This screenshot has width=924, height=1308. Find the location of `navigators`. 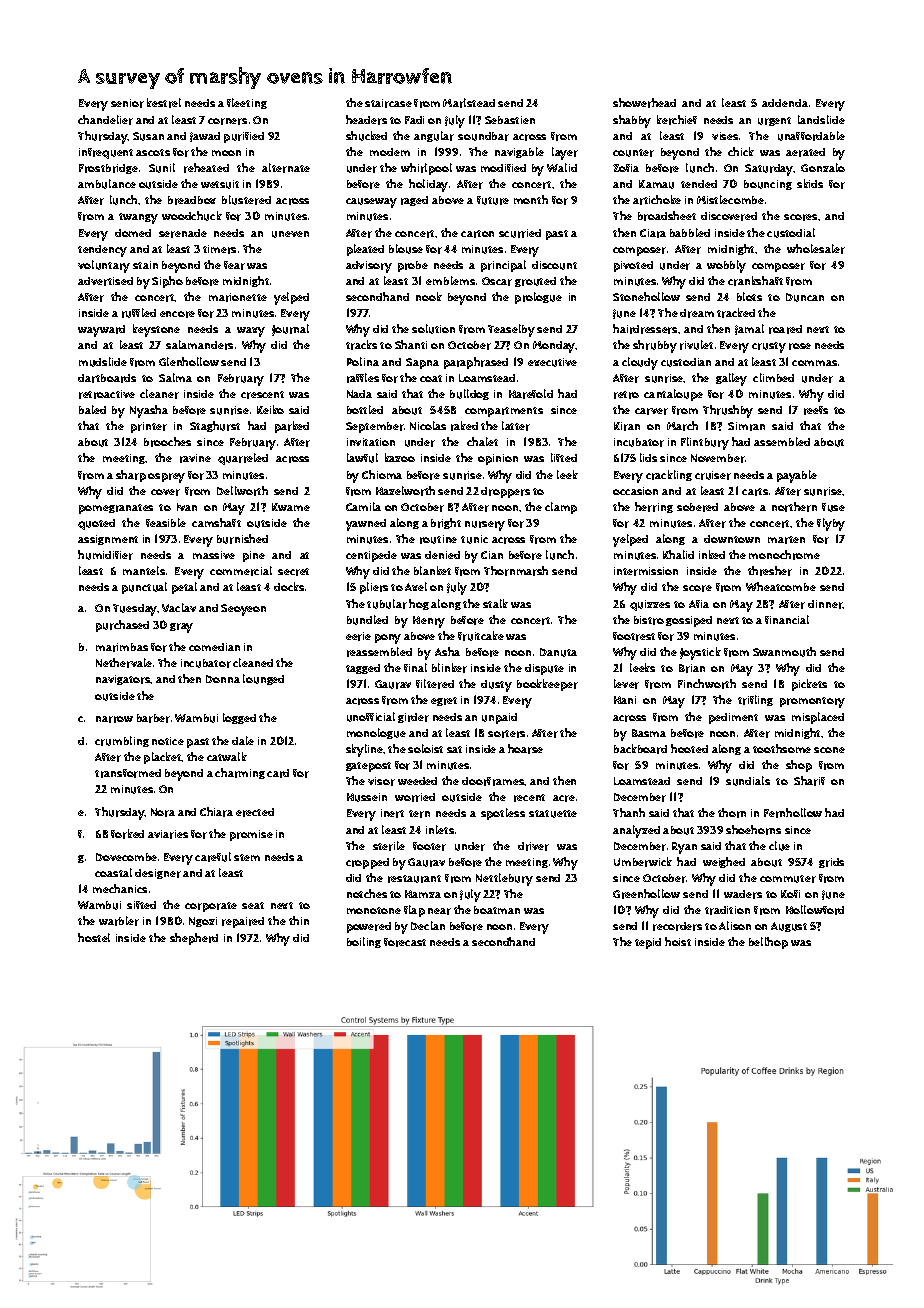

navigators is located at coordinates (123, 680).
